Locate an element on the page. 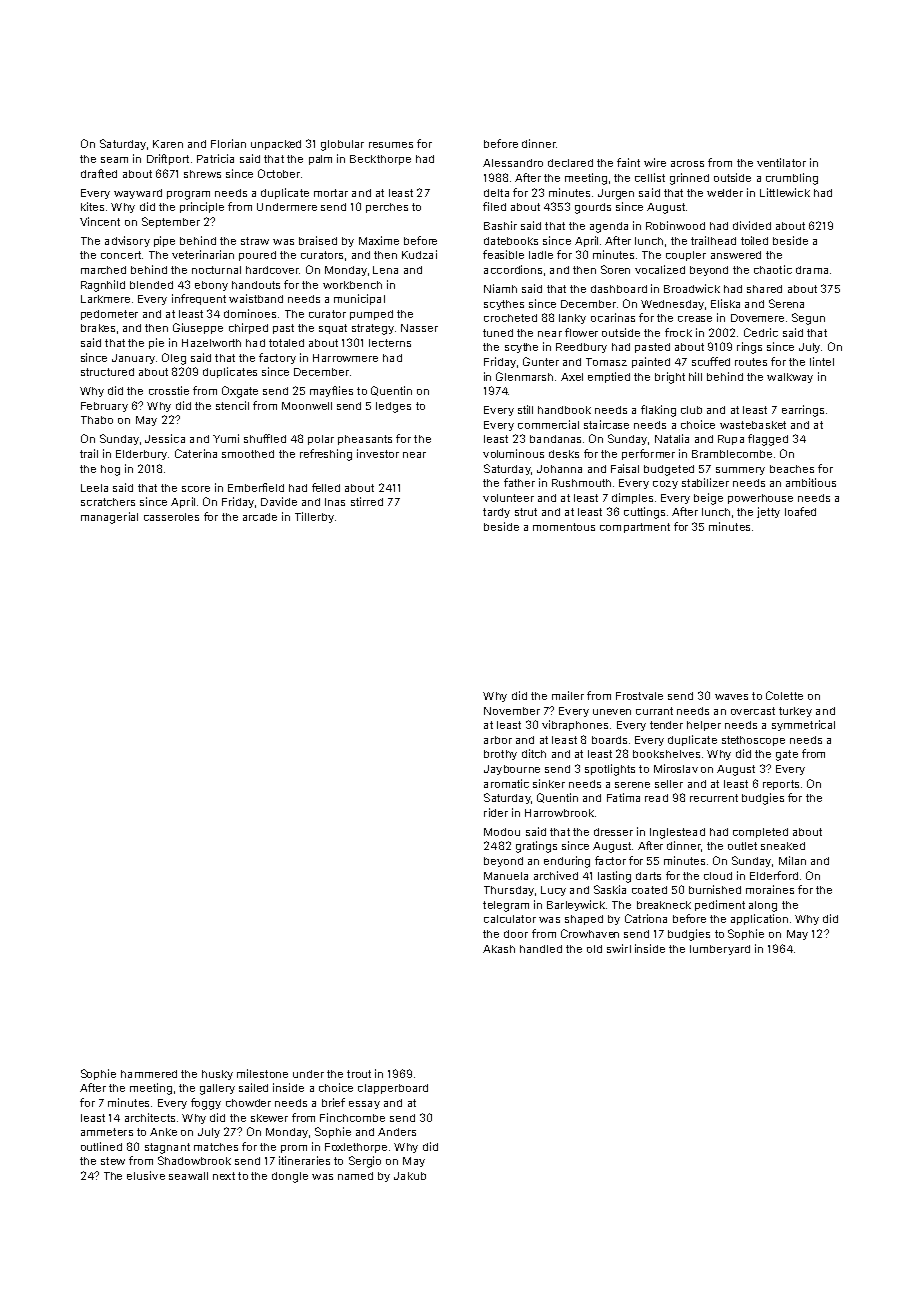 This page has height=1314, width=924. old is located at coordinates (594, 949).
